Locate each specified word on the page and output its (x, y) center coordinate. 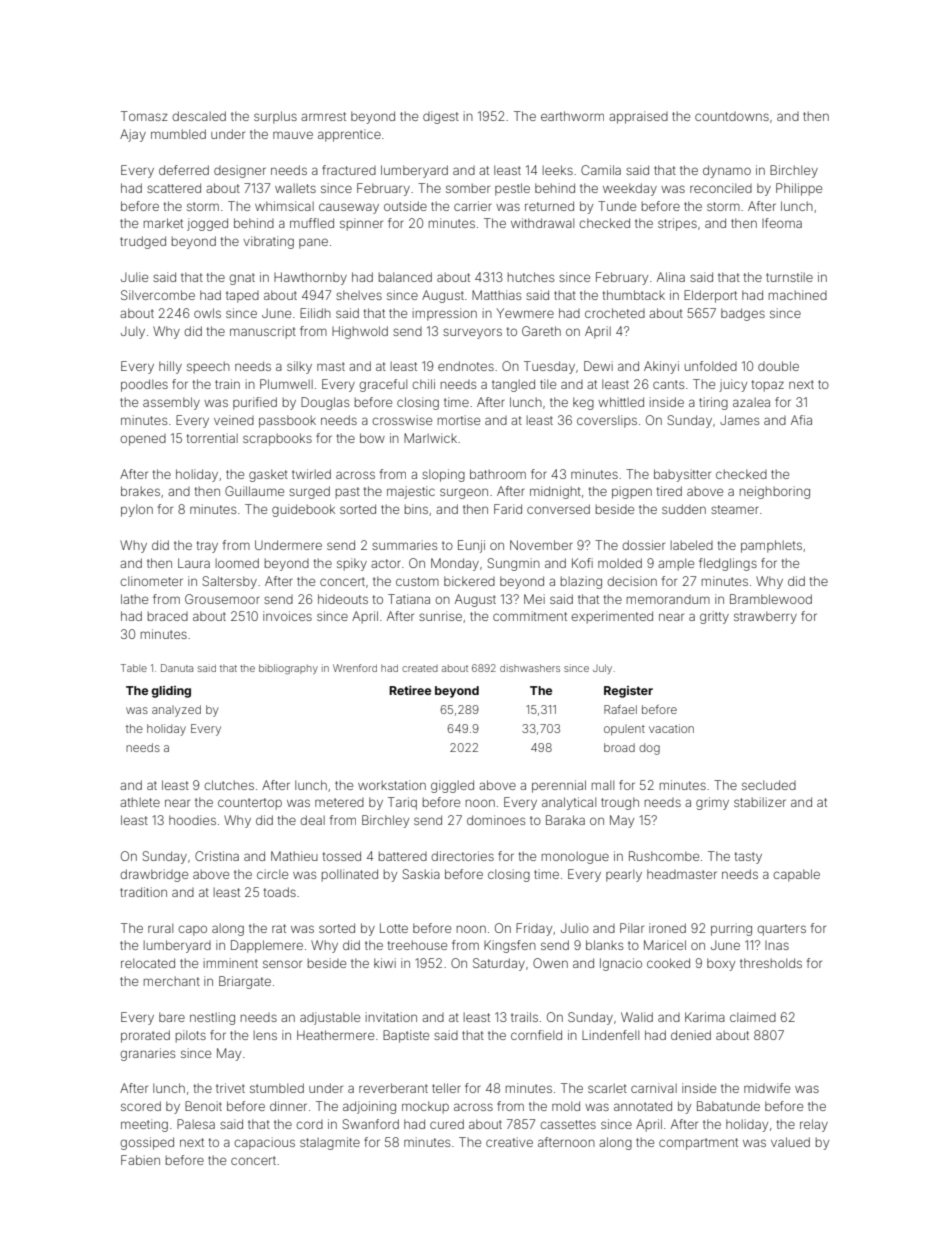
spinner (361, 224)
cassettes (568, 1124)
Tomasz (144, 116)
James (739, 420)
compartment (698, 1144)
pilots (191, 1036)
